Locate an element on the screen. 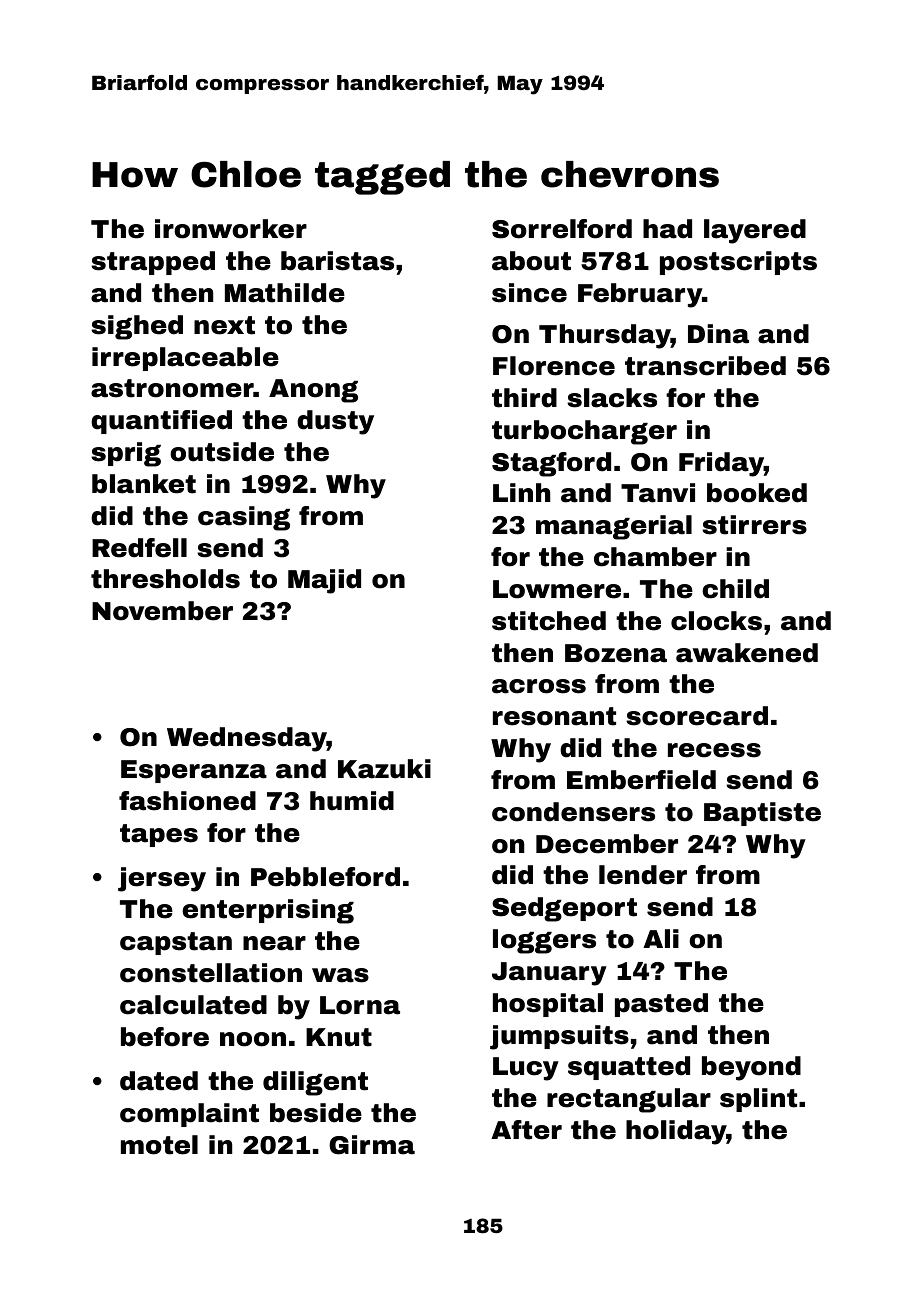 The width and height of the screenshot is (924, 1311). Majid is located at coordinates (324, 581).
